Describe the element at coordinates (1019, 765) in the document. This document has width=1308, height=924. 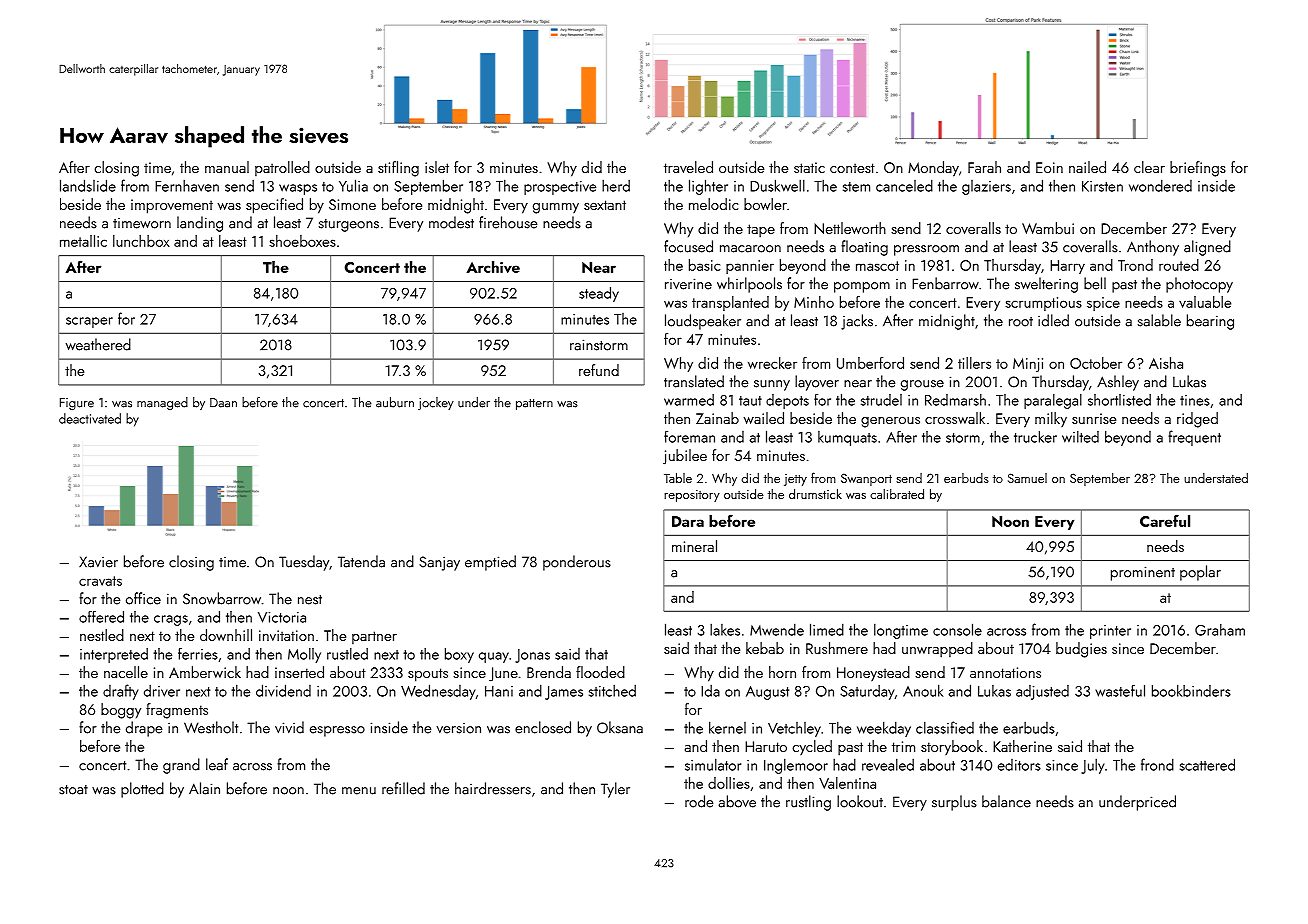
I see `editors` at that location.
